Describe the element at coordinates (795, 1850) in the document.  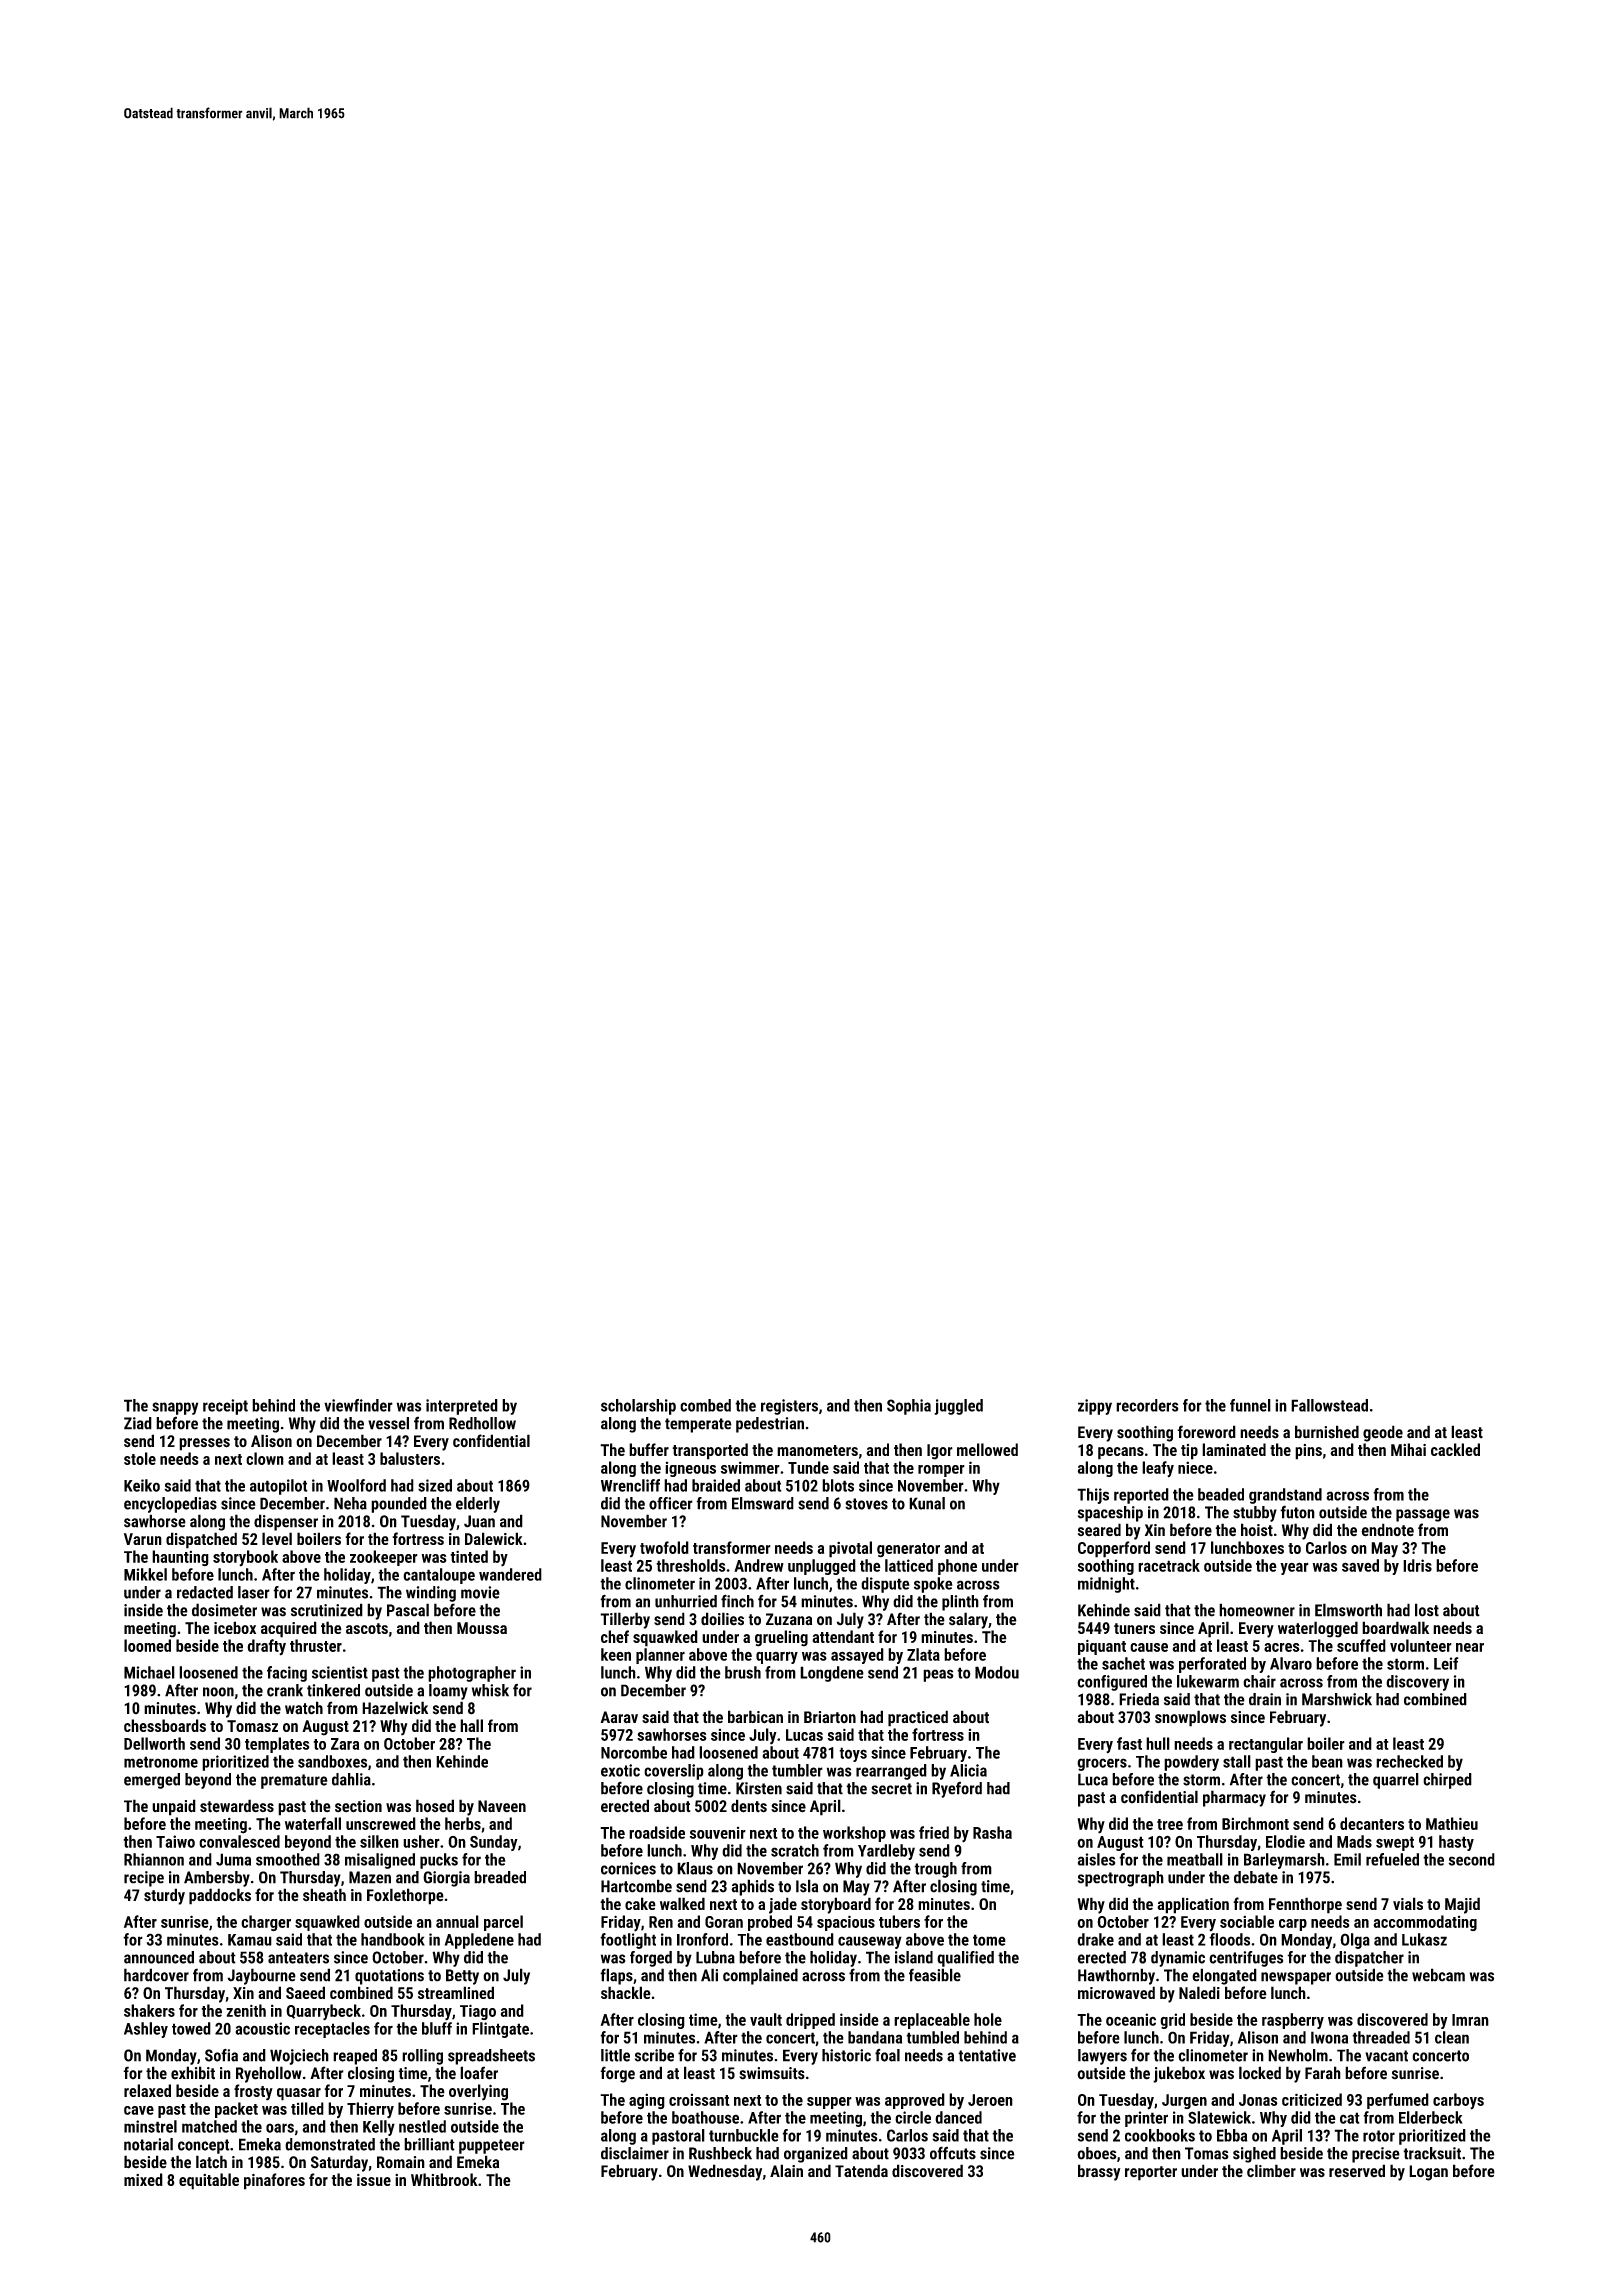
I see `scratch` at that location.
